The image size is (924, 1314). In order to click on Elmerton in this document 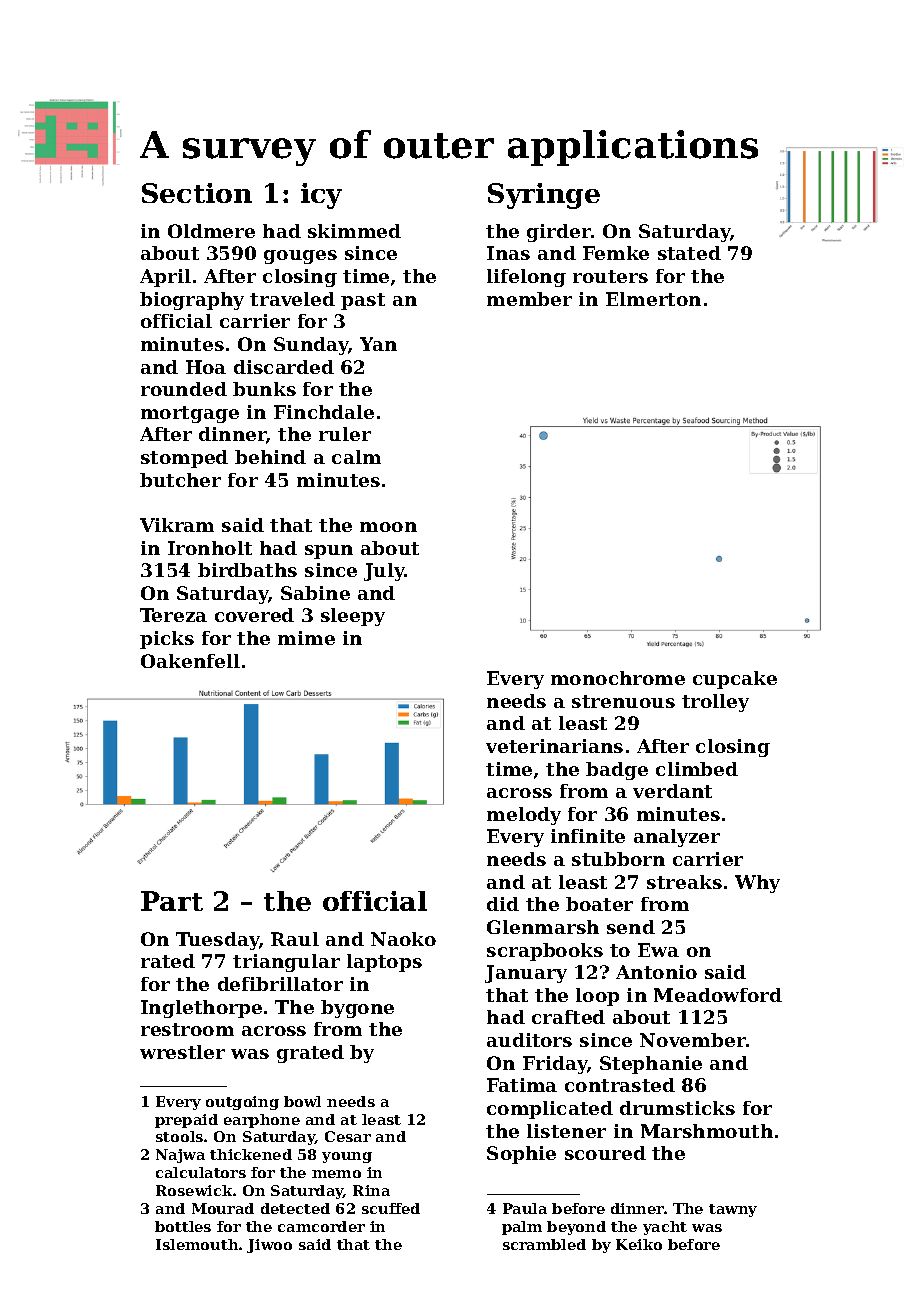, I will do `click(653, 299)`.
